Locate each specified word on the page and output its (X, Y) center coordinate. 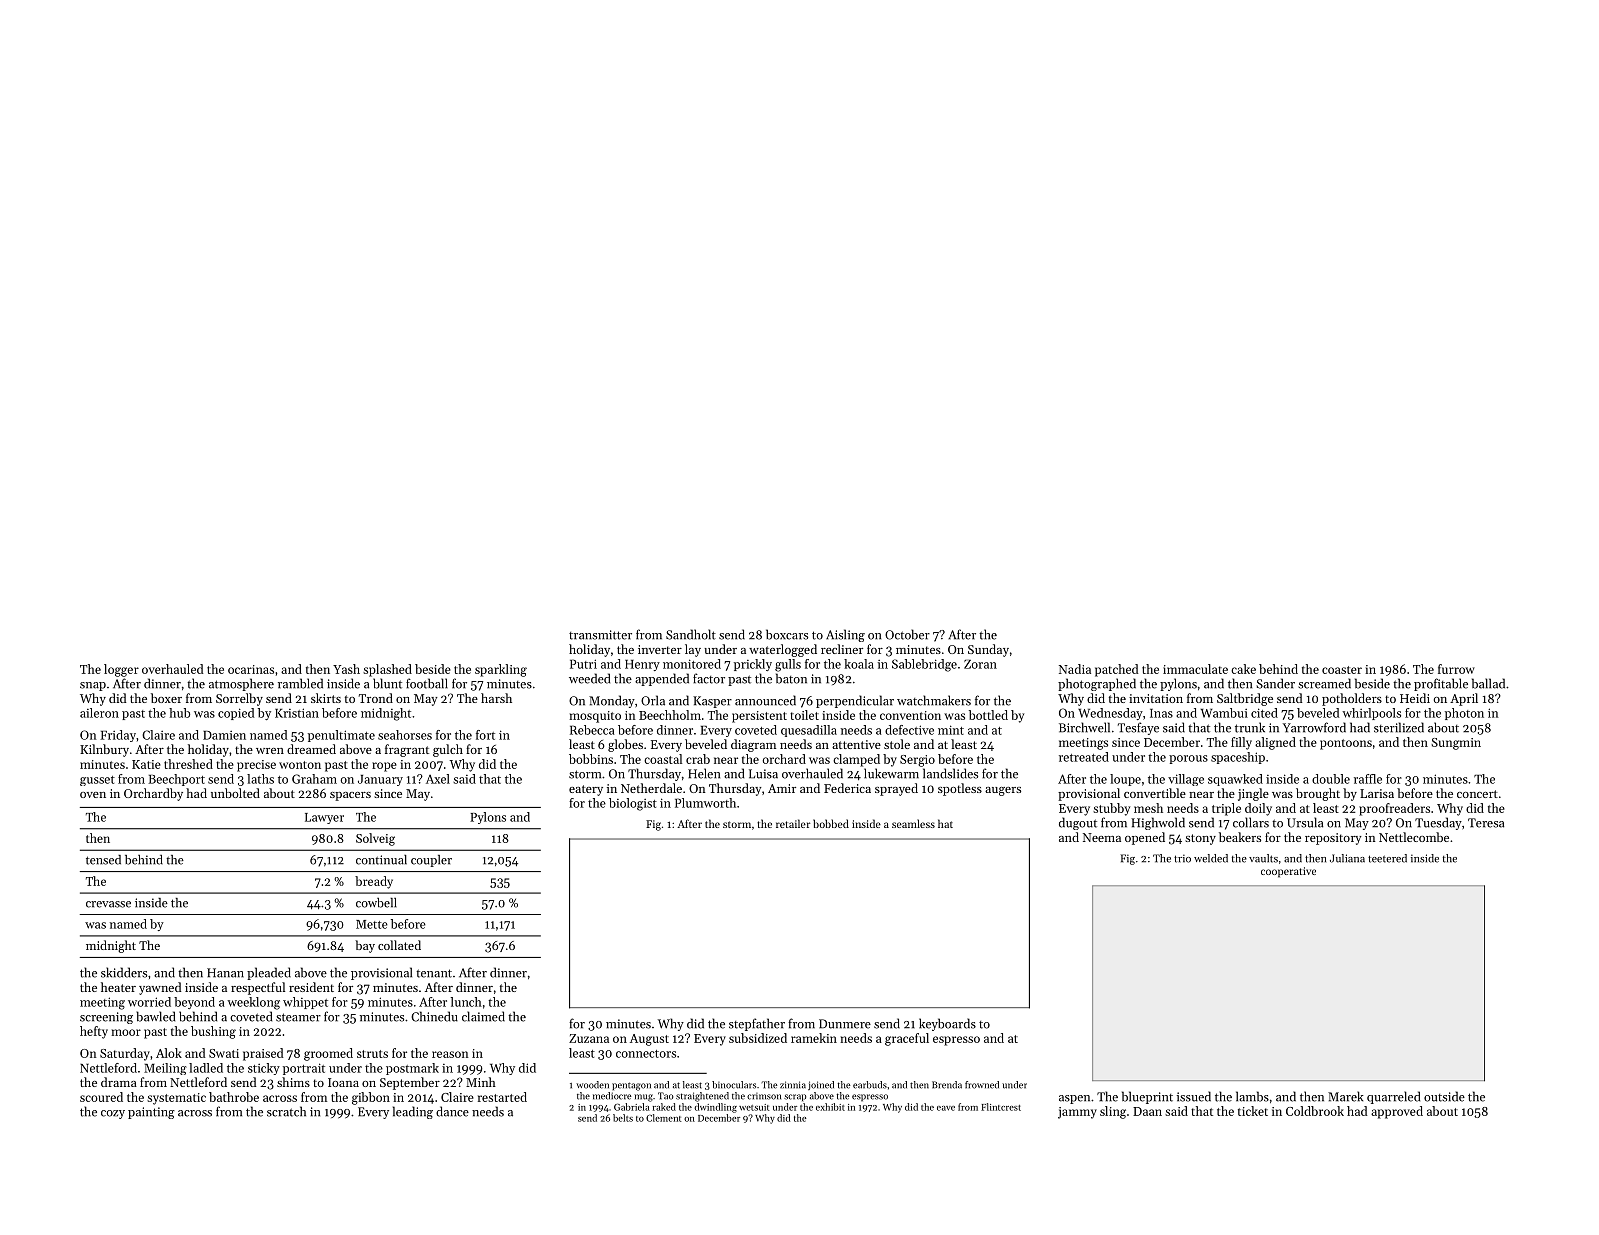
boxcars (787, 634)
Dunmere (845, 1024)
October (907, 634)
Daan (1147, 1111)
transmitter (600, 635)
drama (119, 1082)
